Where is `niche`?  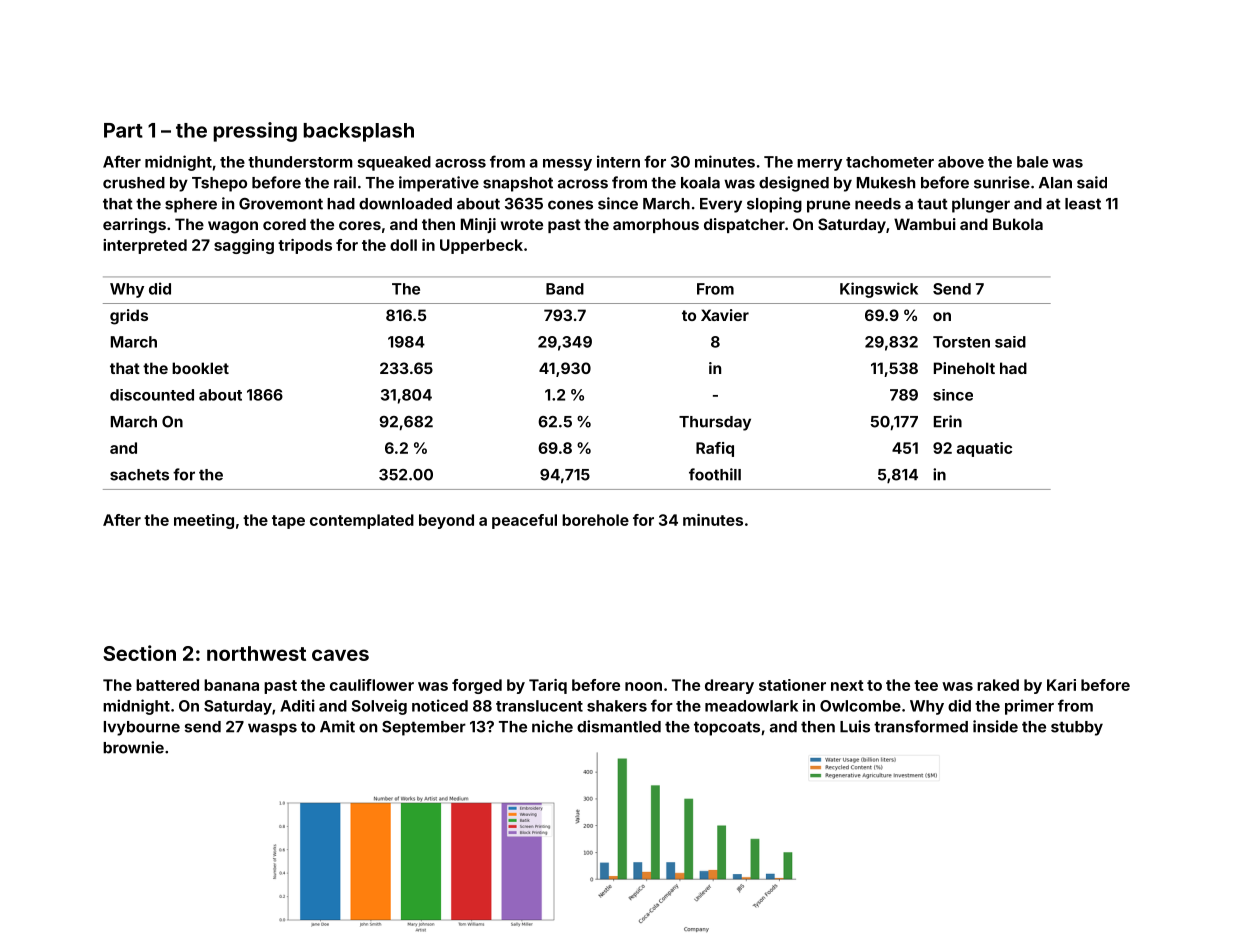
niche is located at coordinates (552, 726).
